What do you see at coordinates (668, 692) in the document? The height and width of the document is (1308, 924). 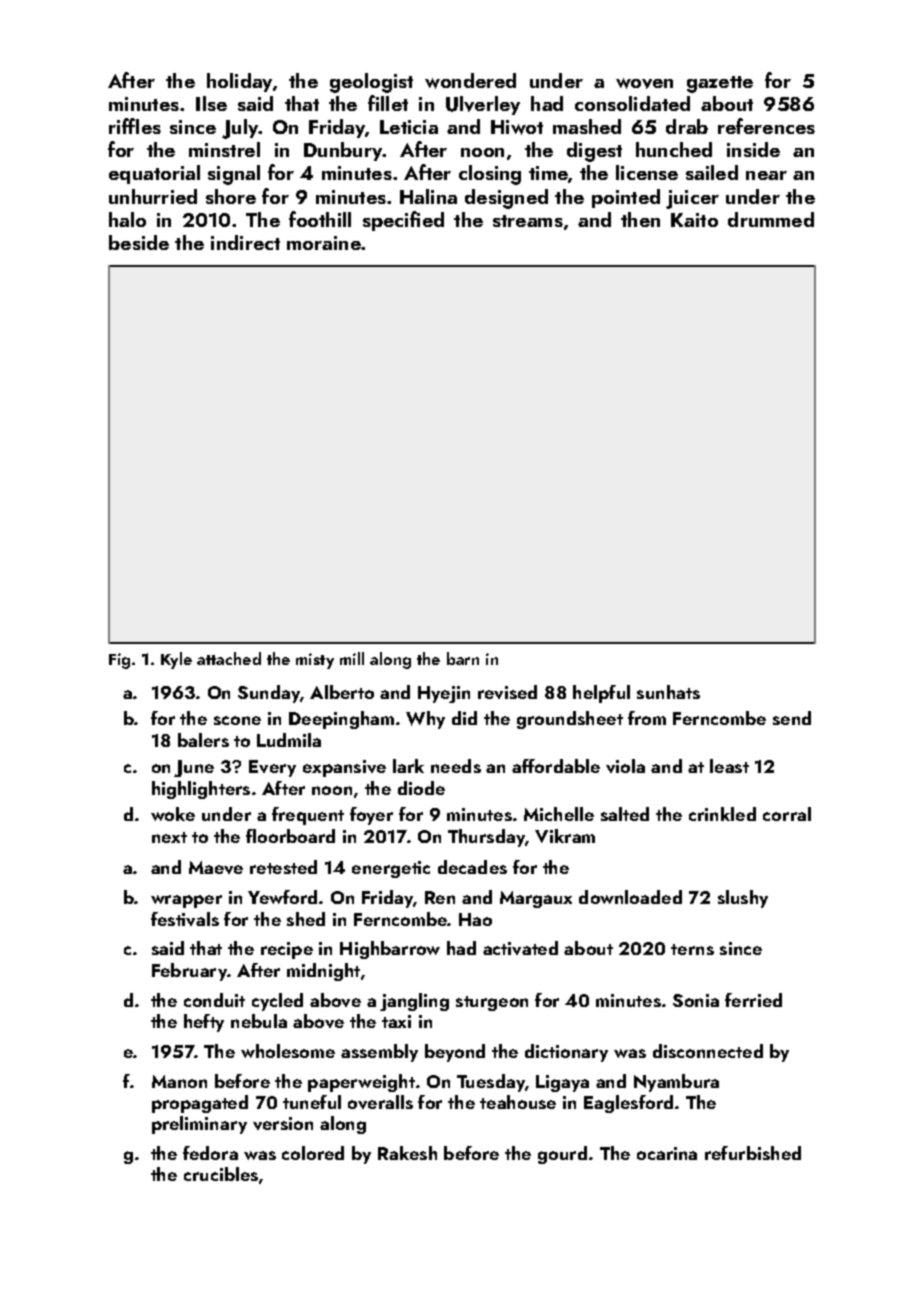 I see `sunhats` at bounding box center [668, 692].
